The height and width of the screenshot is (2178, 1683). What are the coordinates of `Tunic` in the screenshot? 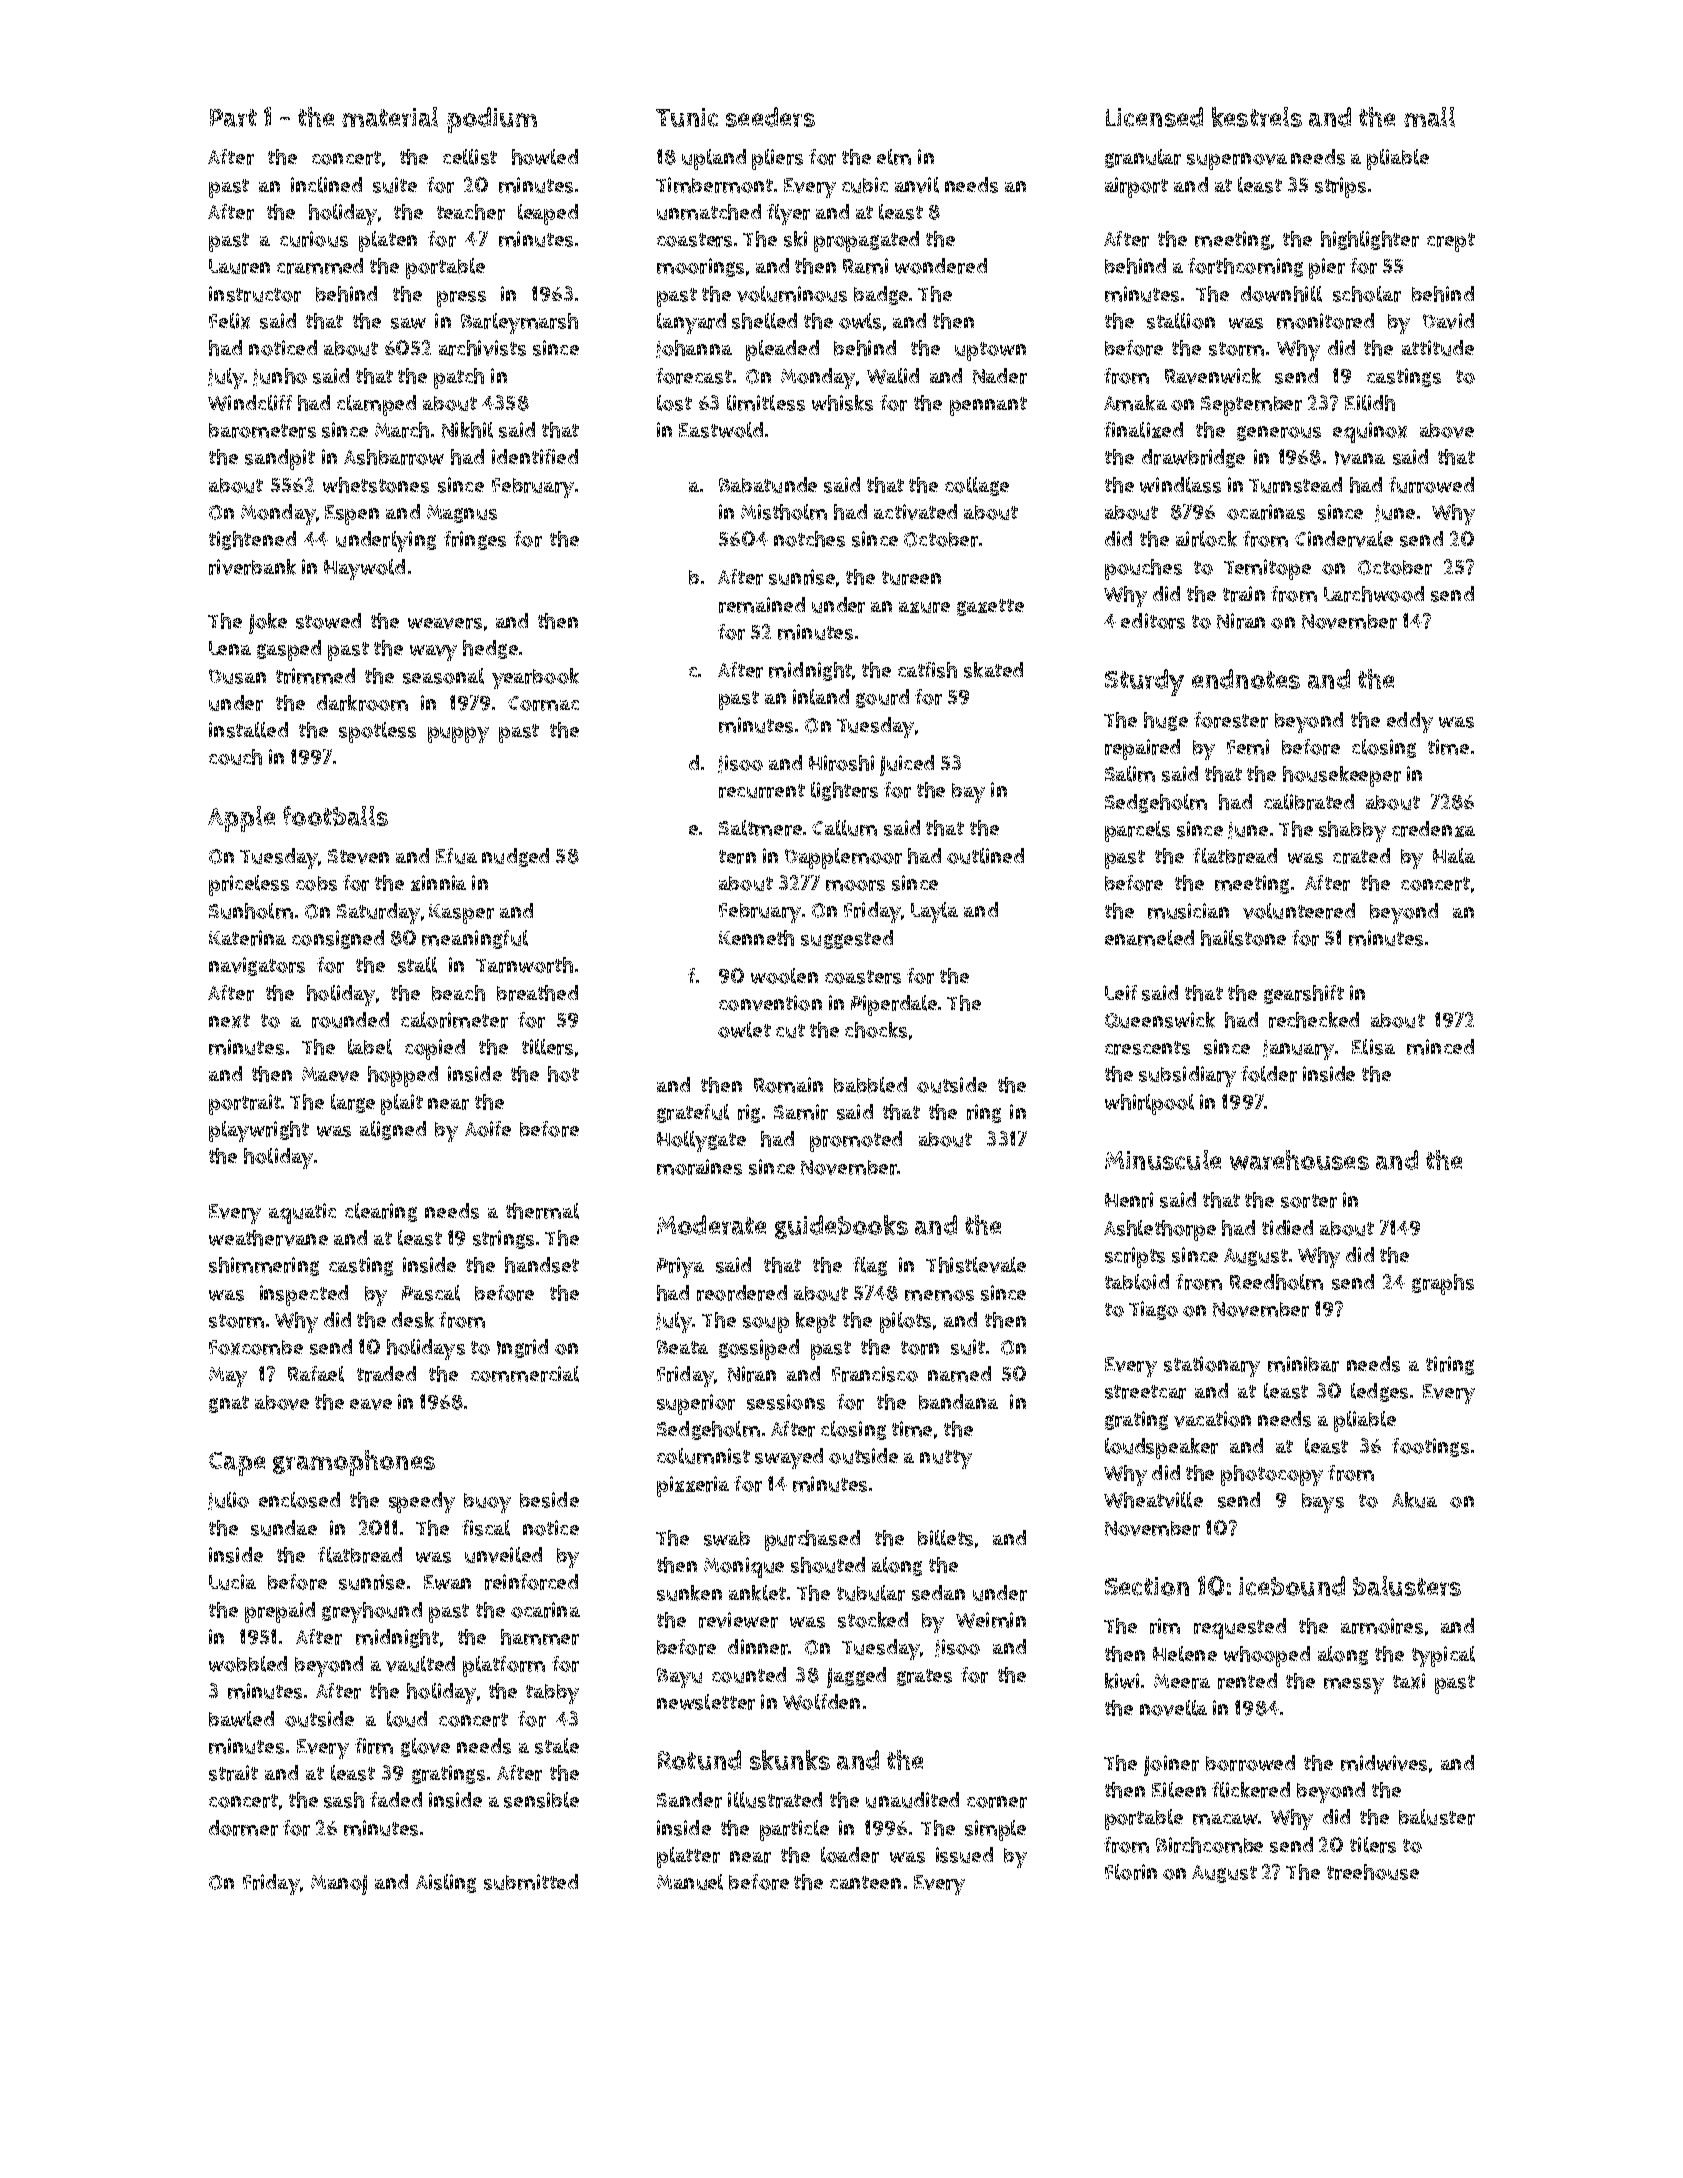 It's located at (687, 117).
